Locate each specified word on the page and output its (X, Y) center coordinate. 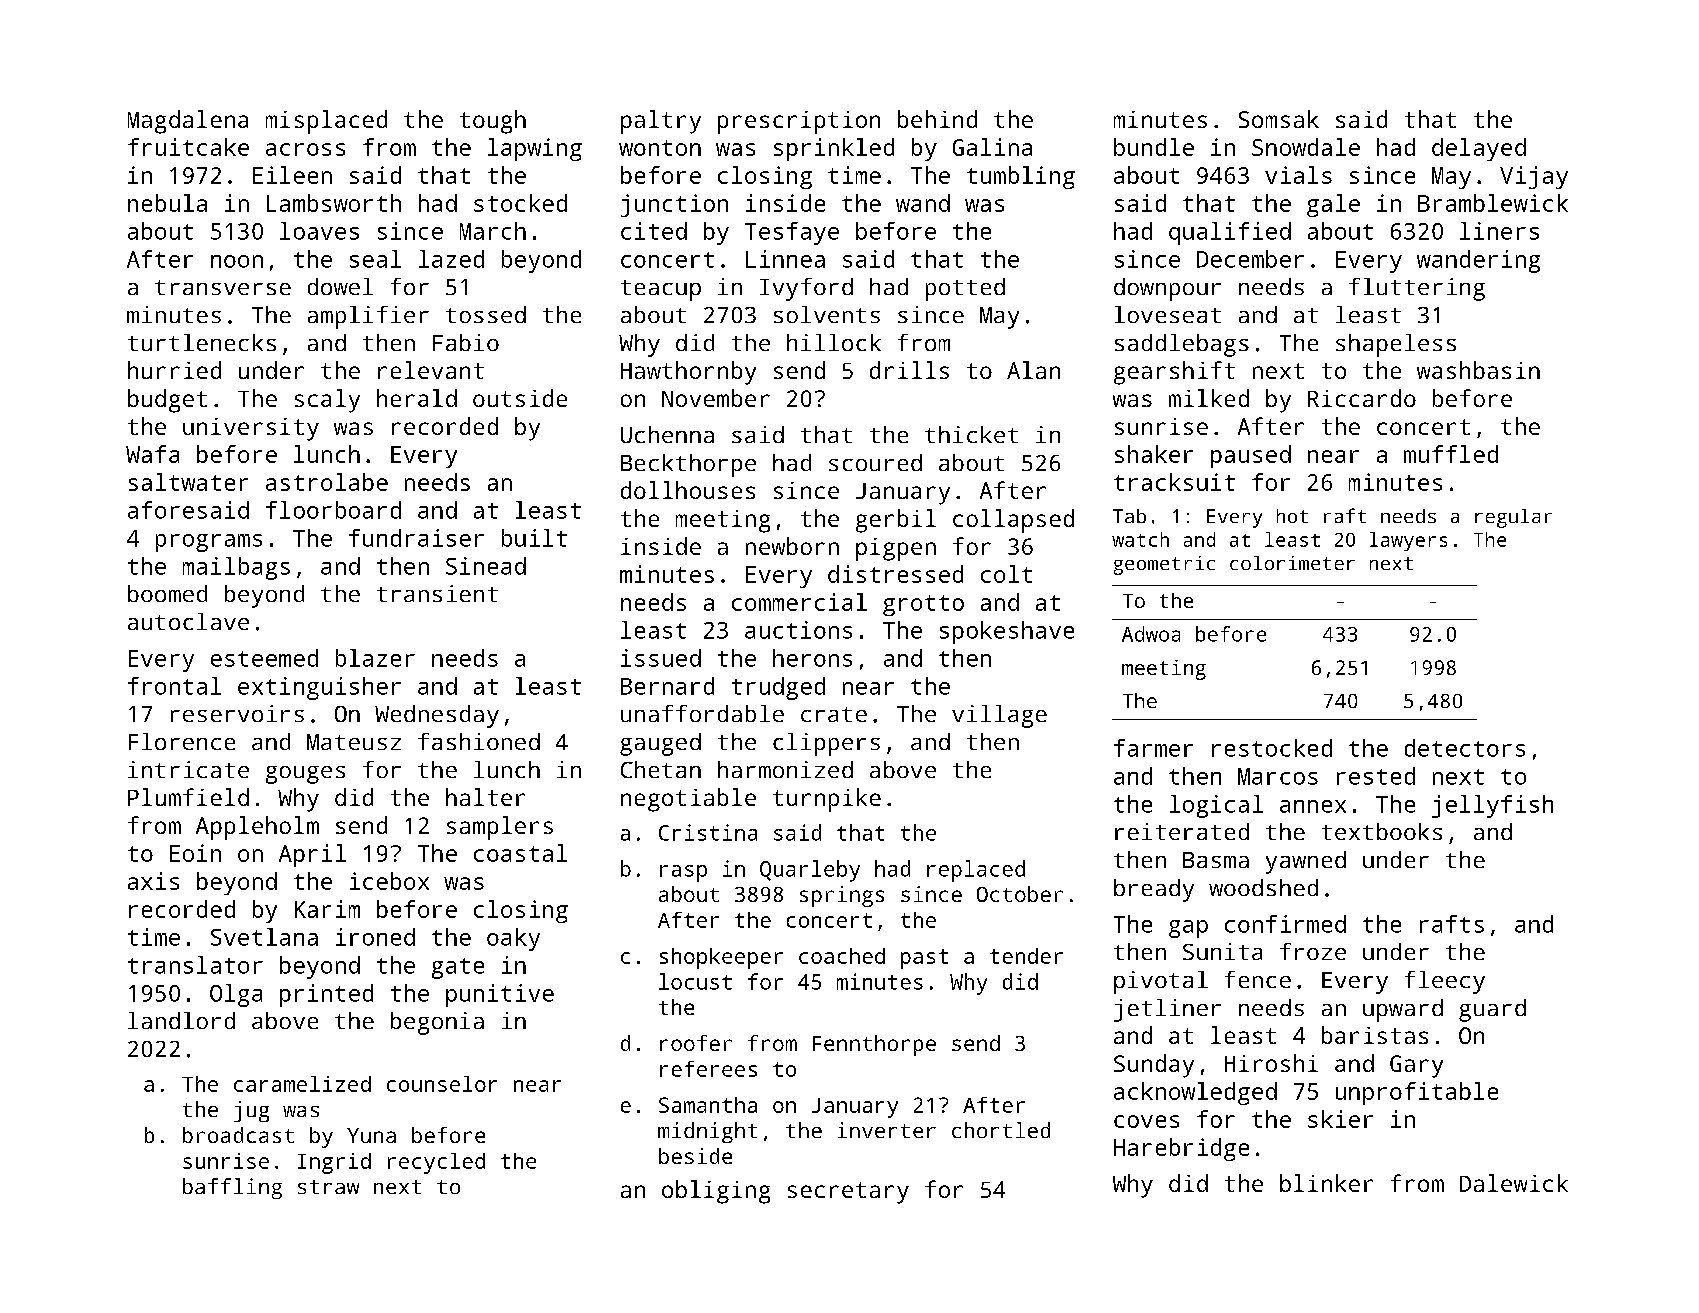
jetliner (1167, 1010)
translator (195, 965)
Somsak (1279, 119)
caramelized (302, 1084)
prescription (799, 122)
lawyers (1408, 541)
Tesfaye (792, 233)
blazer (375, 658)
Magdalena (188, 122)
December (1250, 259)
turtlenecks (202, 342)
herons (812, 658)
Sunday (1154, 1066)
